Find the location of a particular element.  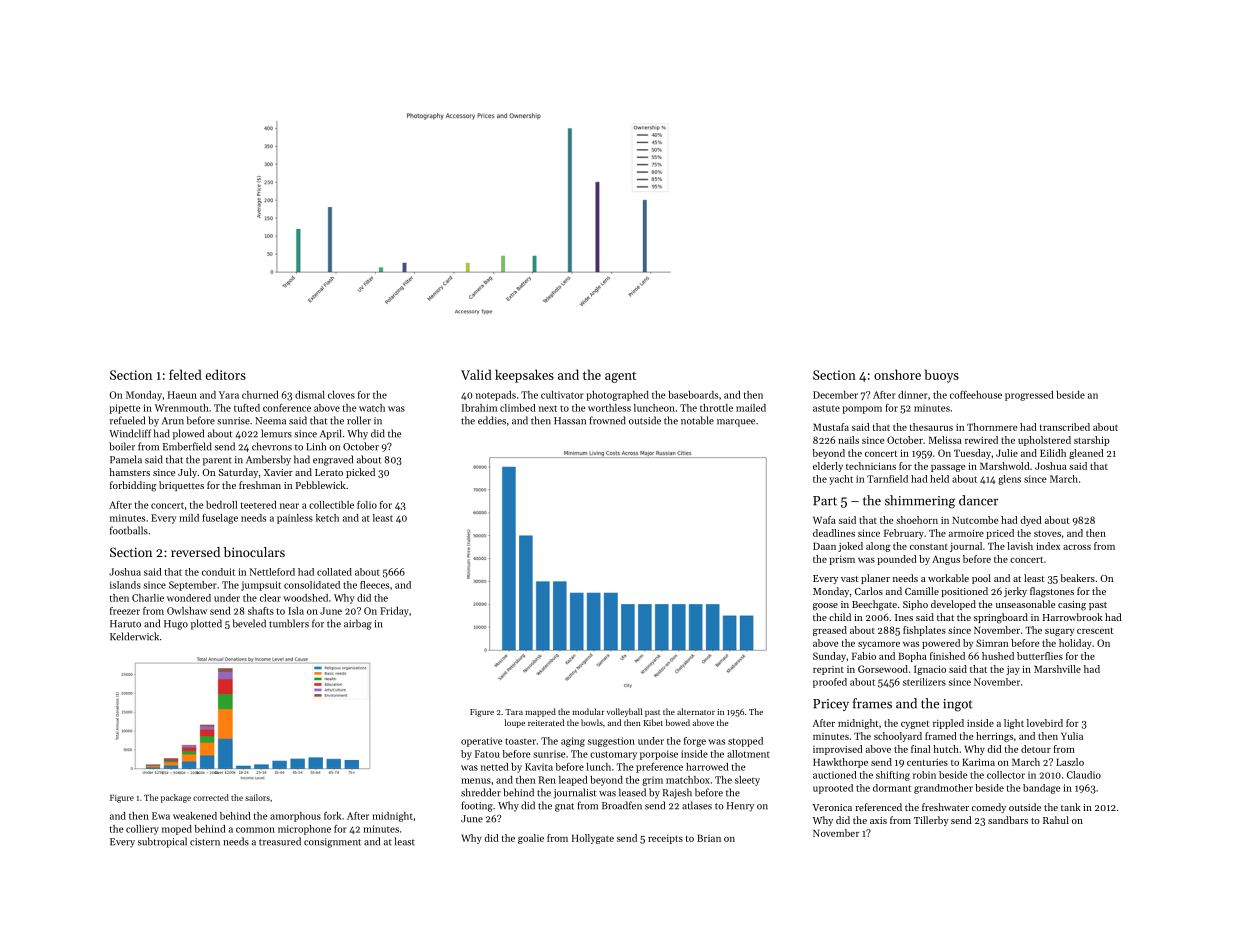

engraved is located at coordinates (333, 460).
